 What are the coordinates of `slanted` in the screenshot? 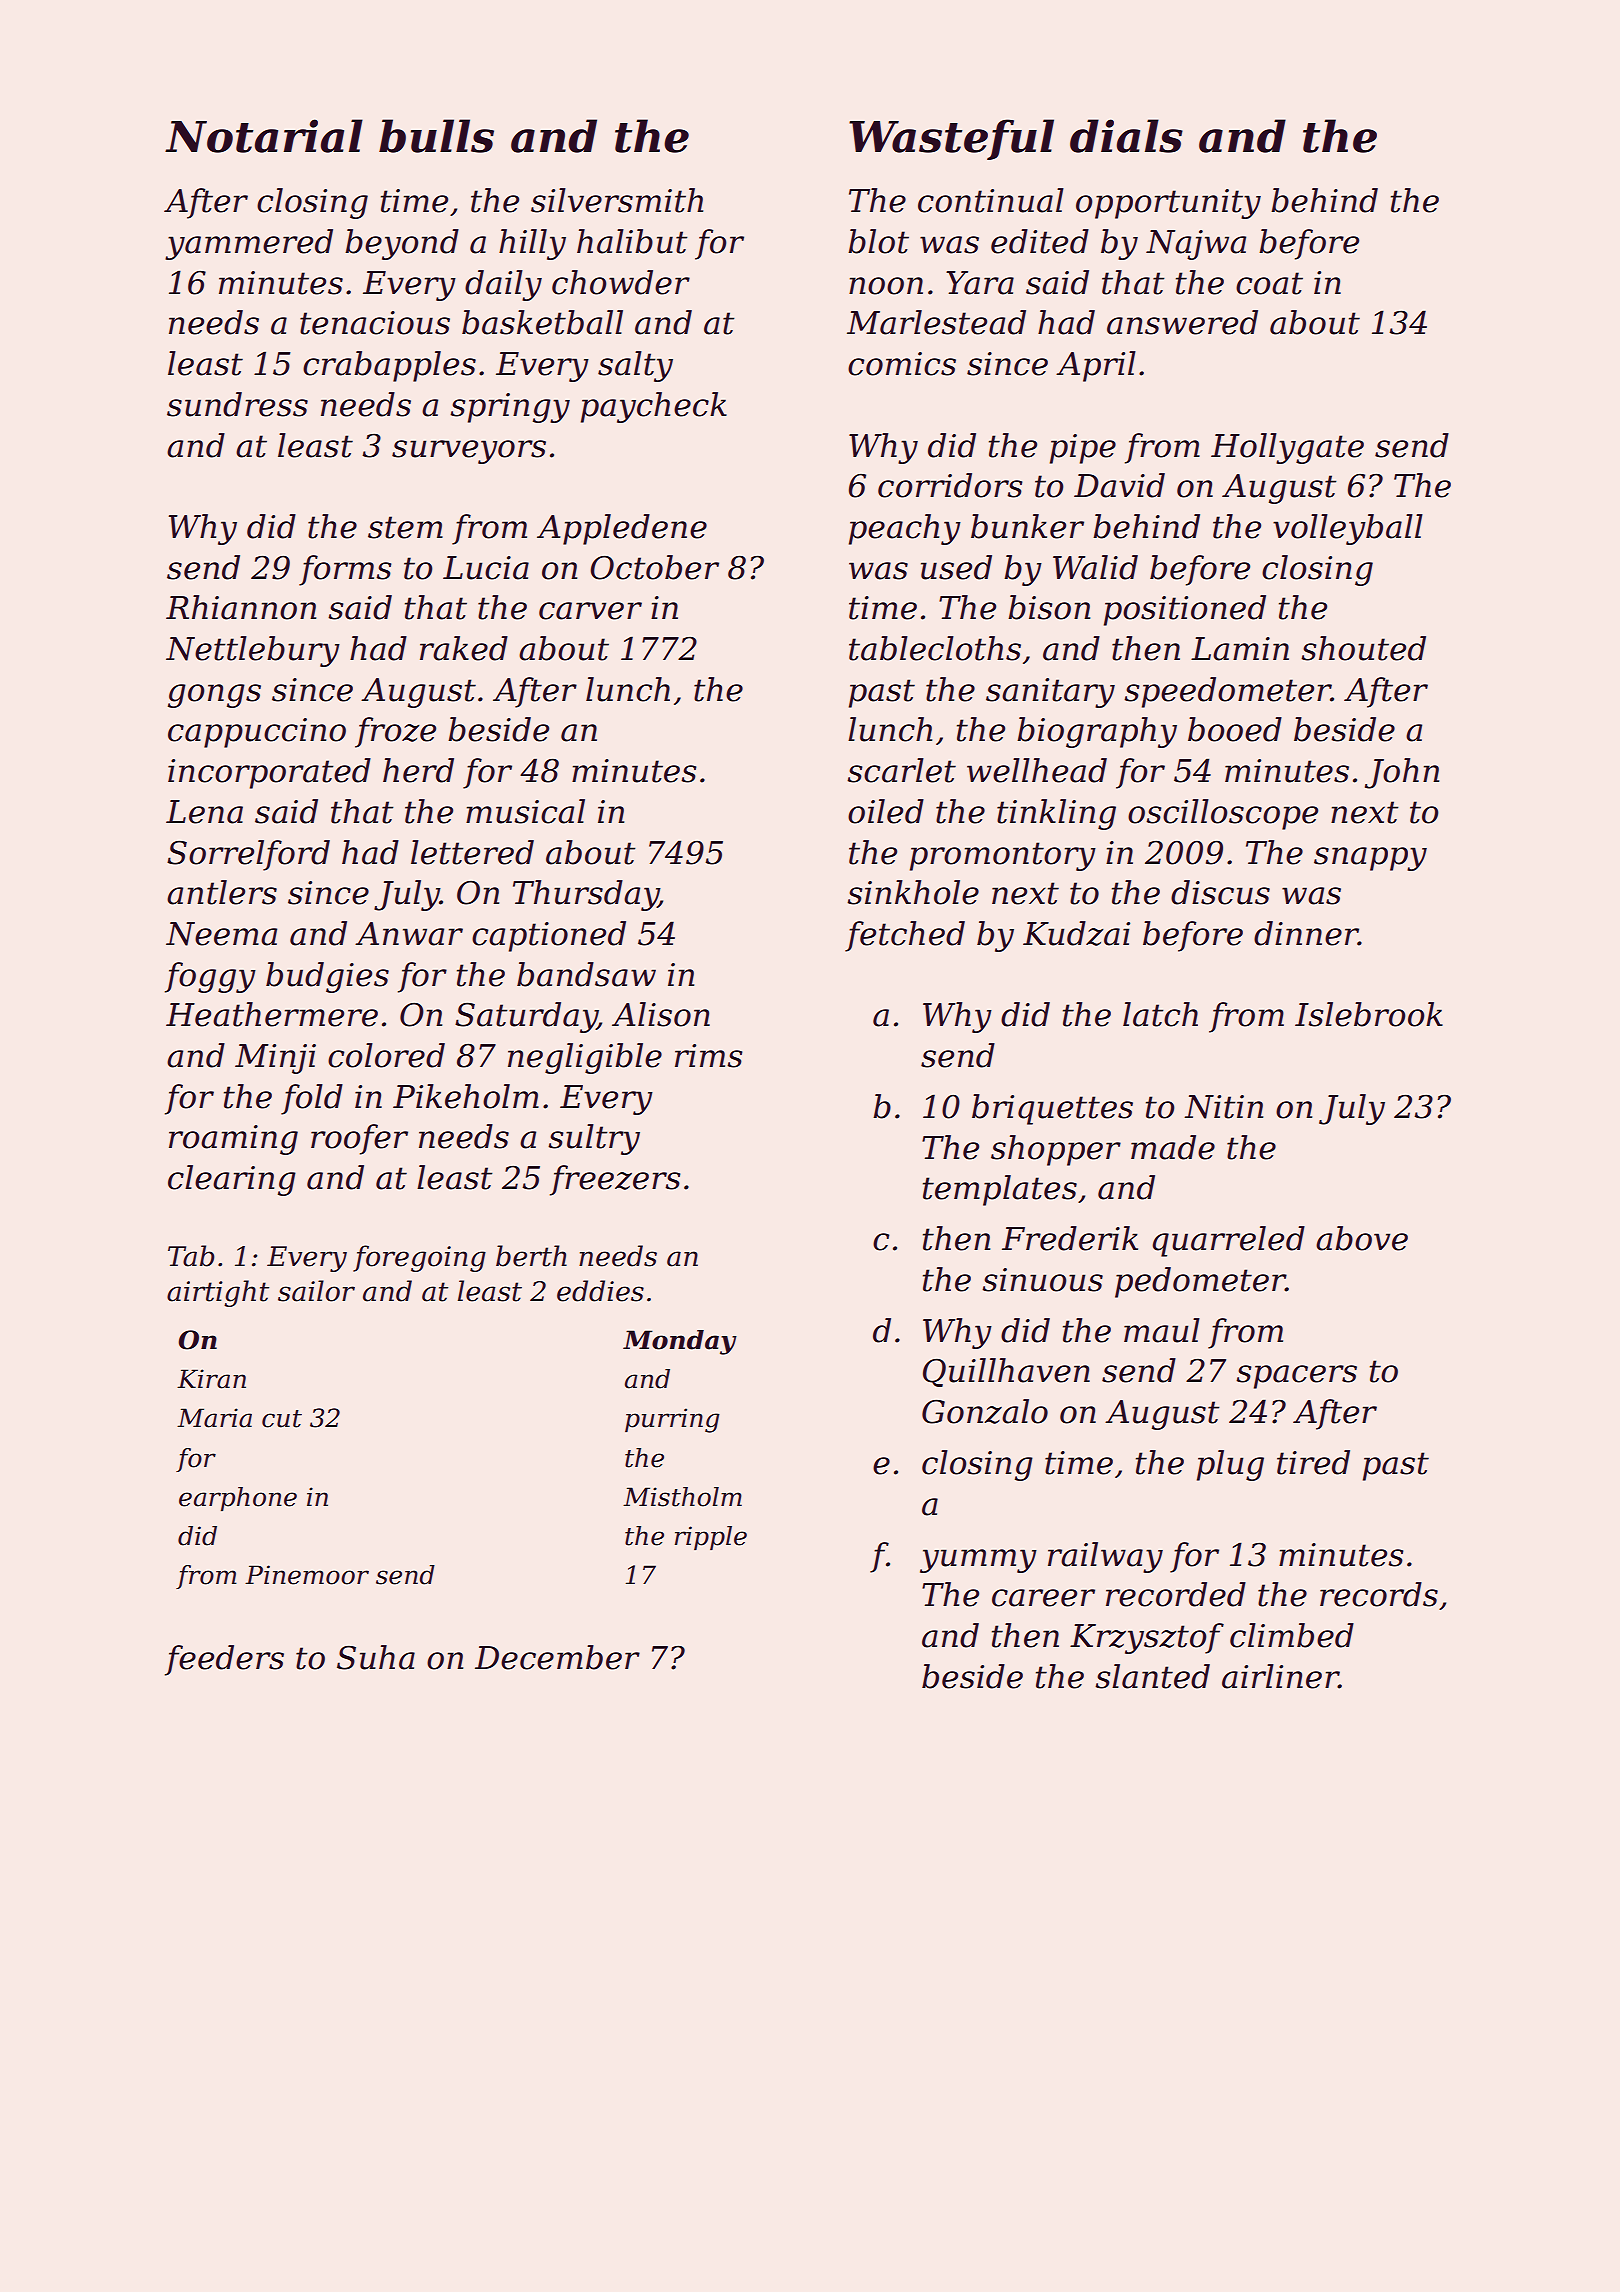 It's located at (1152, 1676).
